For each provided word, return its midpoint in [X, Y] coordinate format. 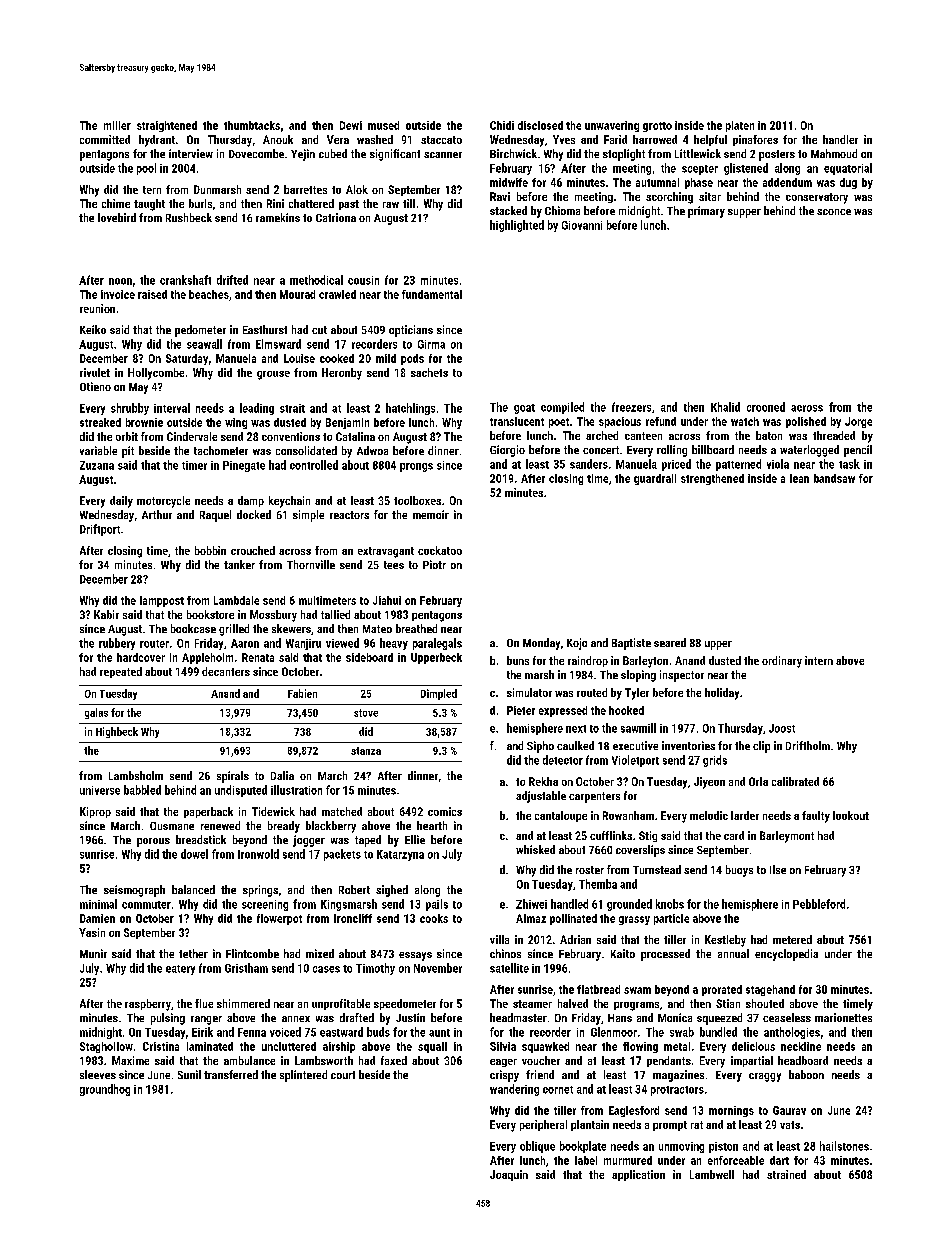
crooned [766, 407]
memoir [431, 514]
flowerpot [279, 919]
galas [96, 713]
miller [117, 125]
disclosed [540, 125]
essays [415, 956]
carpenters [594, 797]
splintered [303, 1076]
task [849, 464]
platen [740, 126]
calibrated [795, 781]
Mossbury [273, 616]
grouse [273, 375]
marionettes [843, 1017]
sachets [429, 372]
